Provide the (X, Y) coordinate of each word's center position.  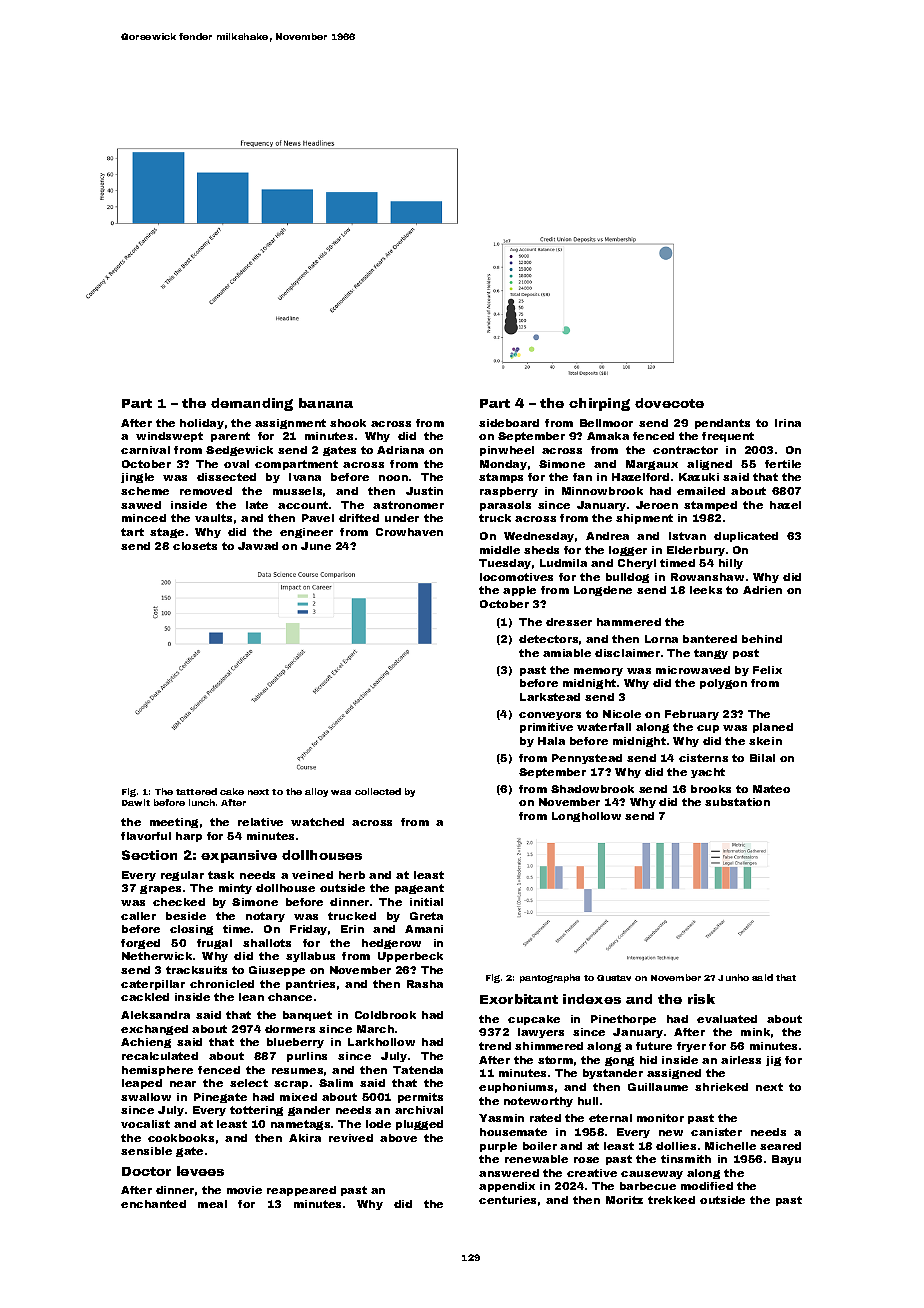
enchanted (153, 1204)
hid (648, 1060)
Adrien (762, 590)
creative (592, 1173)
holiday (202, 424)
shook (348, 423)
